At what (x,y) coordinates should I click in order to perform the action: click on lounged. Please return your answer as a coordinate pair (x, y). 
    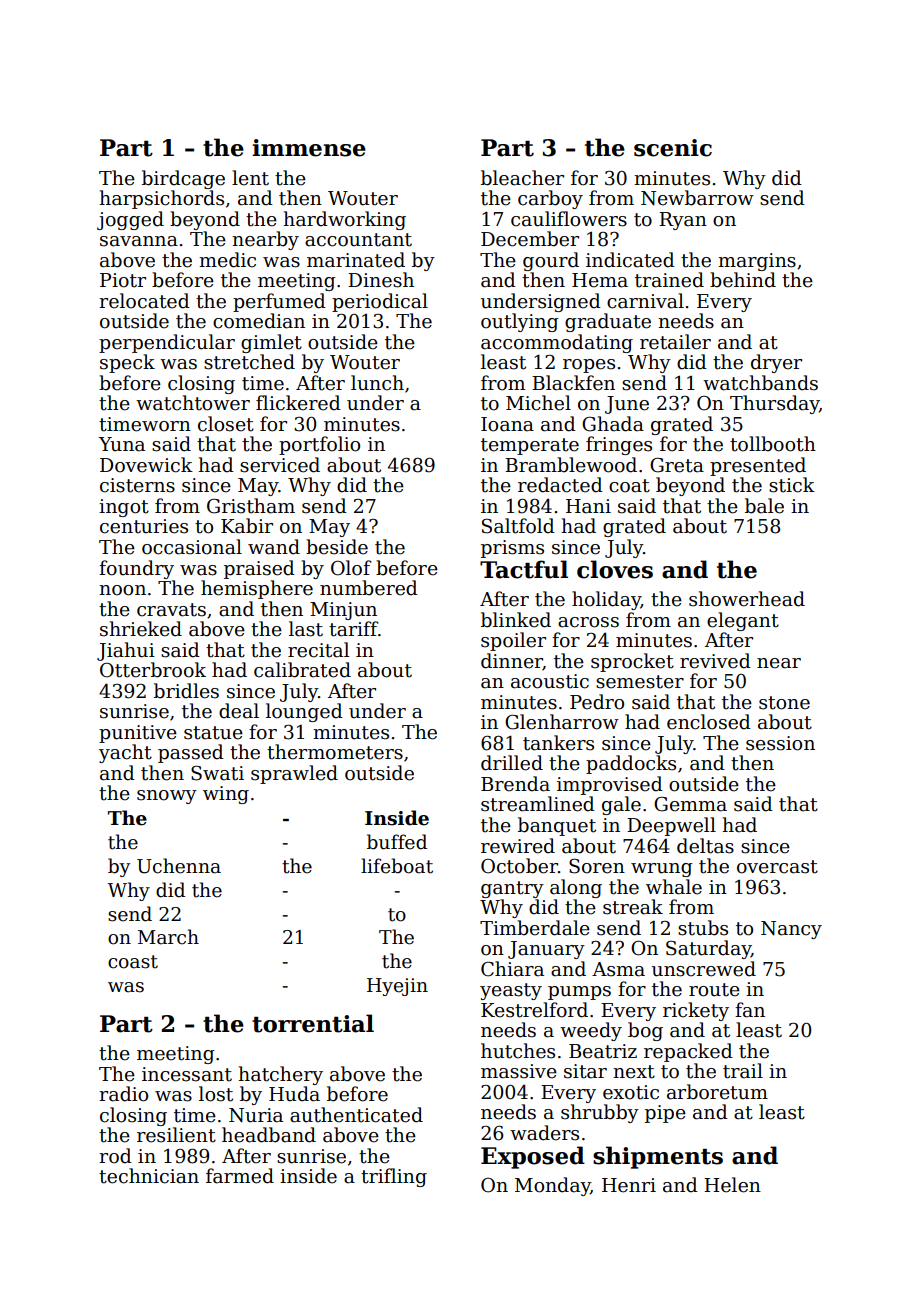
    Looking at the image, I should click on (304, 712).
